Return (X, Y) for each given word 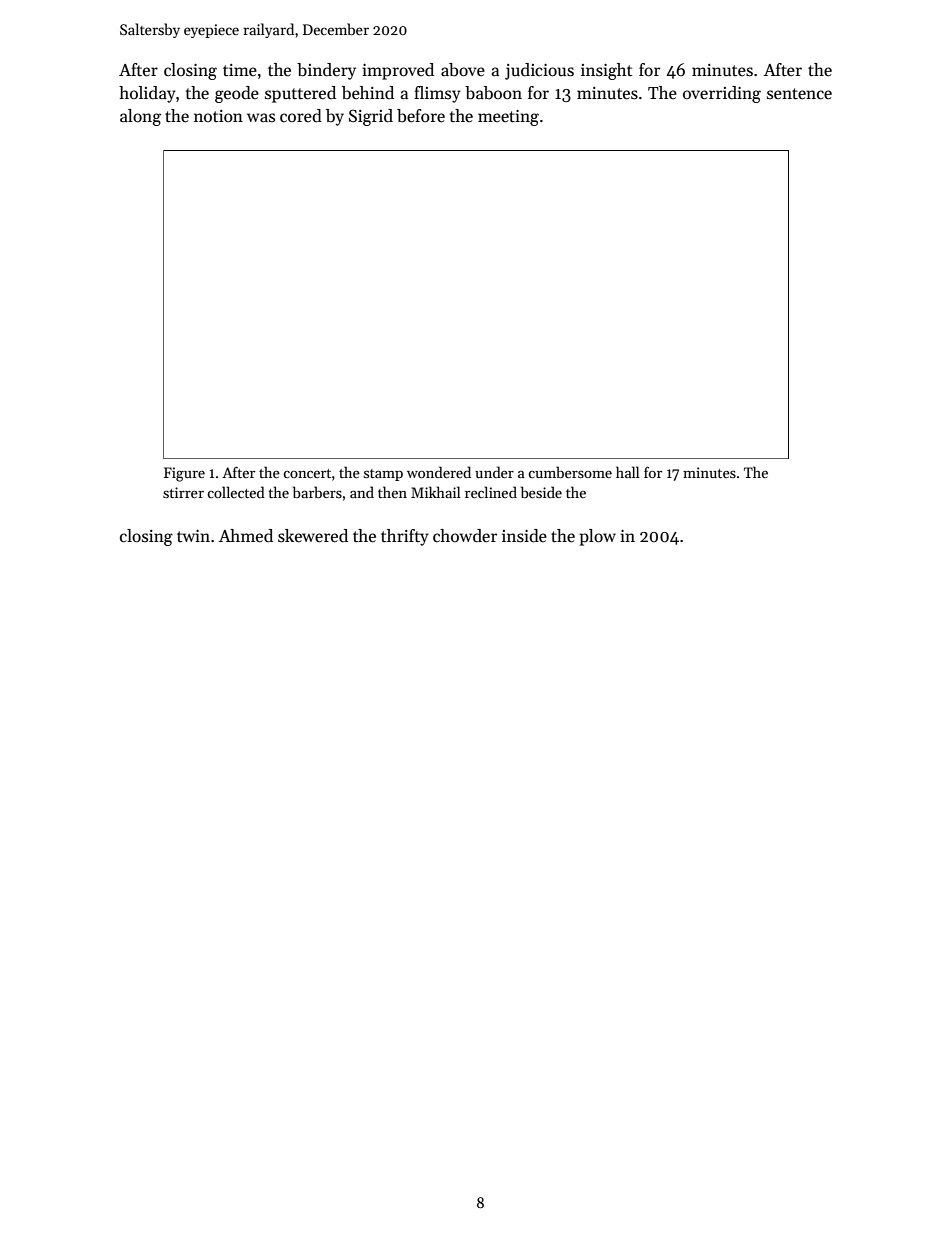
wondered (439, 472)
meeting (508, 118)
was (261, 117)
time (240, 70)
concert (307, 473)
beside (541, 492)
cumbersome (570, 472)
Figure (184, 474)
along (140, 117)
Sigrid (371, 117)
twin (193, 536)
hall (628, 472)
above (463, 70)
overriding (722, 94)
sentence (799, 94)
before (421, 116)
